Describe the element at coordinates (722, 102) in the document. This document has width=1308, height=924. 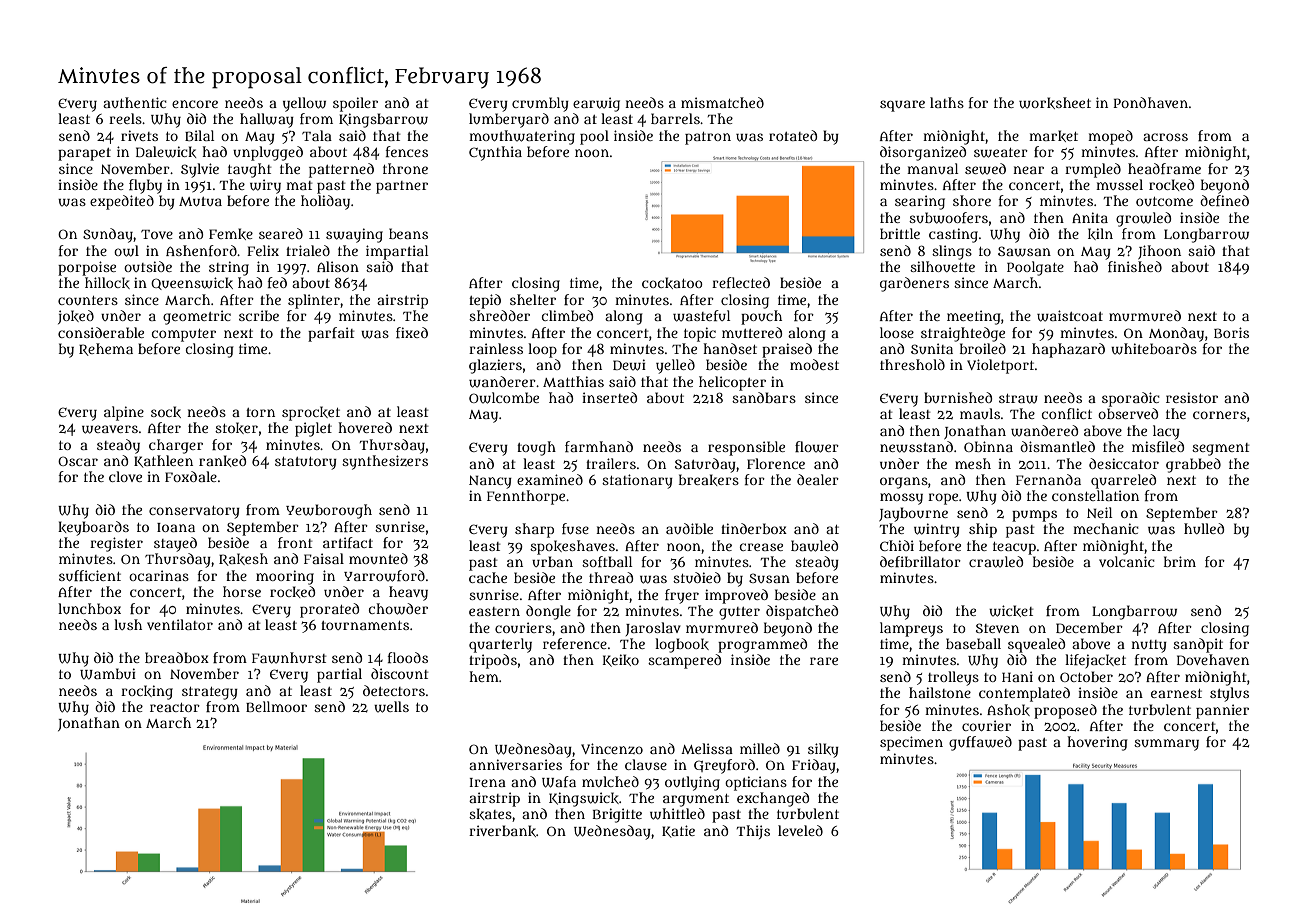
I see `mismatched` at that location.
